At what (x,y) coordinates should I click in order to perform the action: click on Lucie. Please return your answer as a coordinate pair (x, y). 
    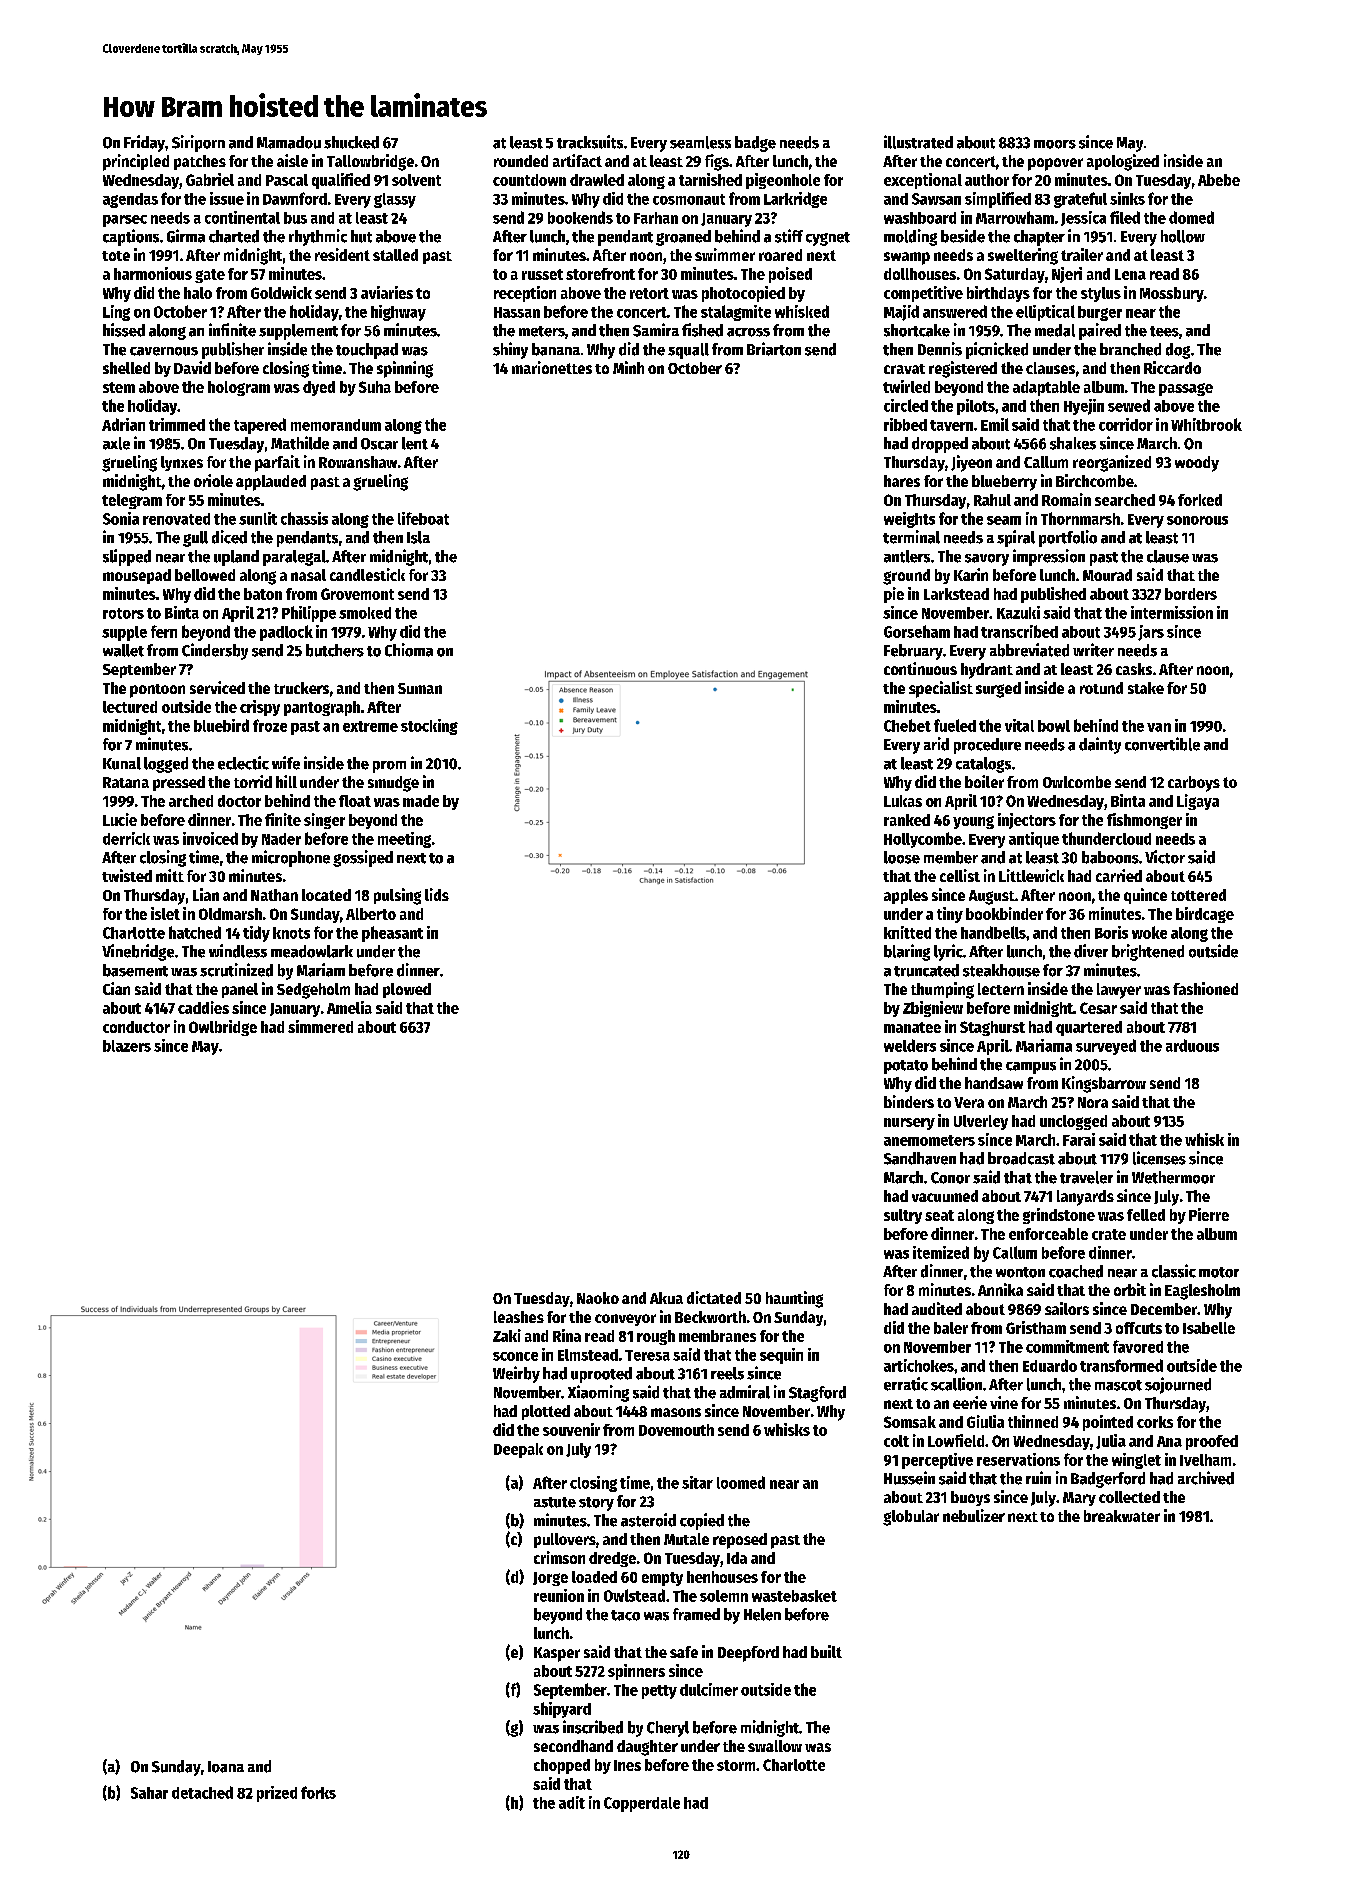
    Looking at the image, I should click on (120, 819).
